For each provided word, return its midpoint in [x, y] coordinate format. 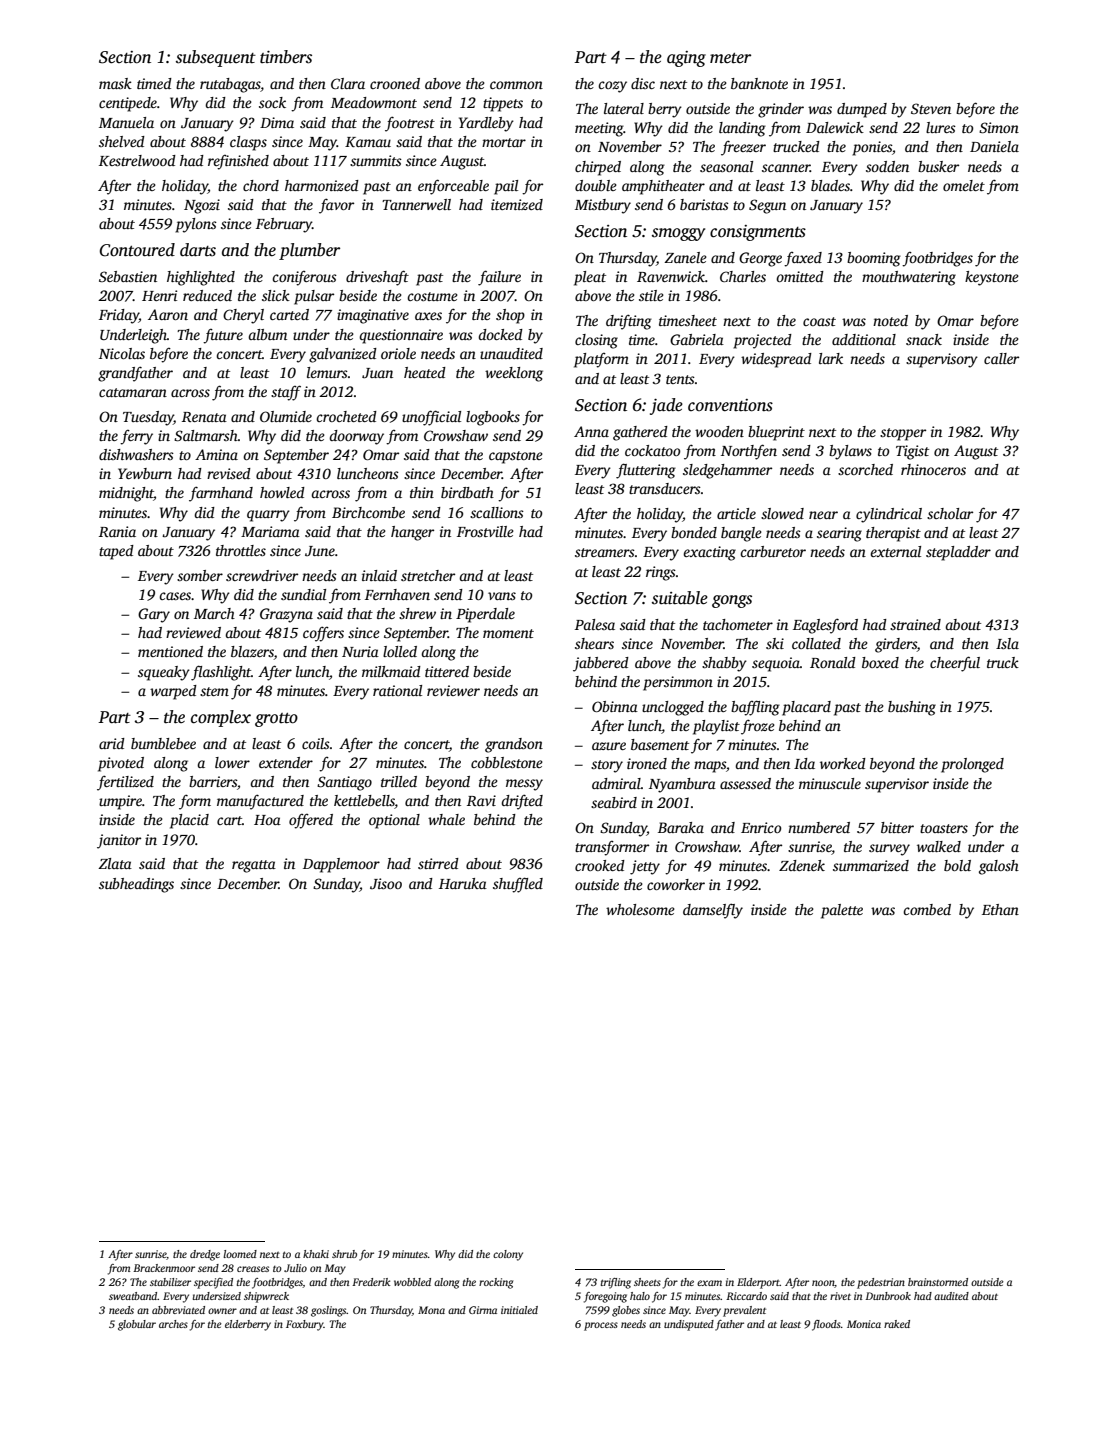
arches [173, 1324]
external [895, 551]
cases [175, 596]
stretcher [428, 575]
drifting [629, 322]
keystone [992, 278]
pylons [196, 225]
